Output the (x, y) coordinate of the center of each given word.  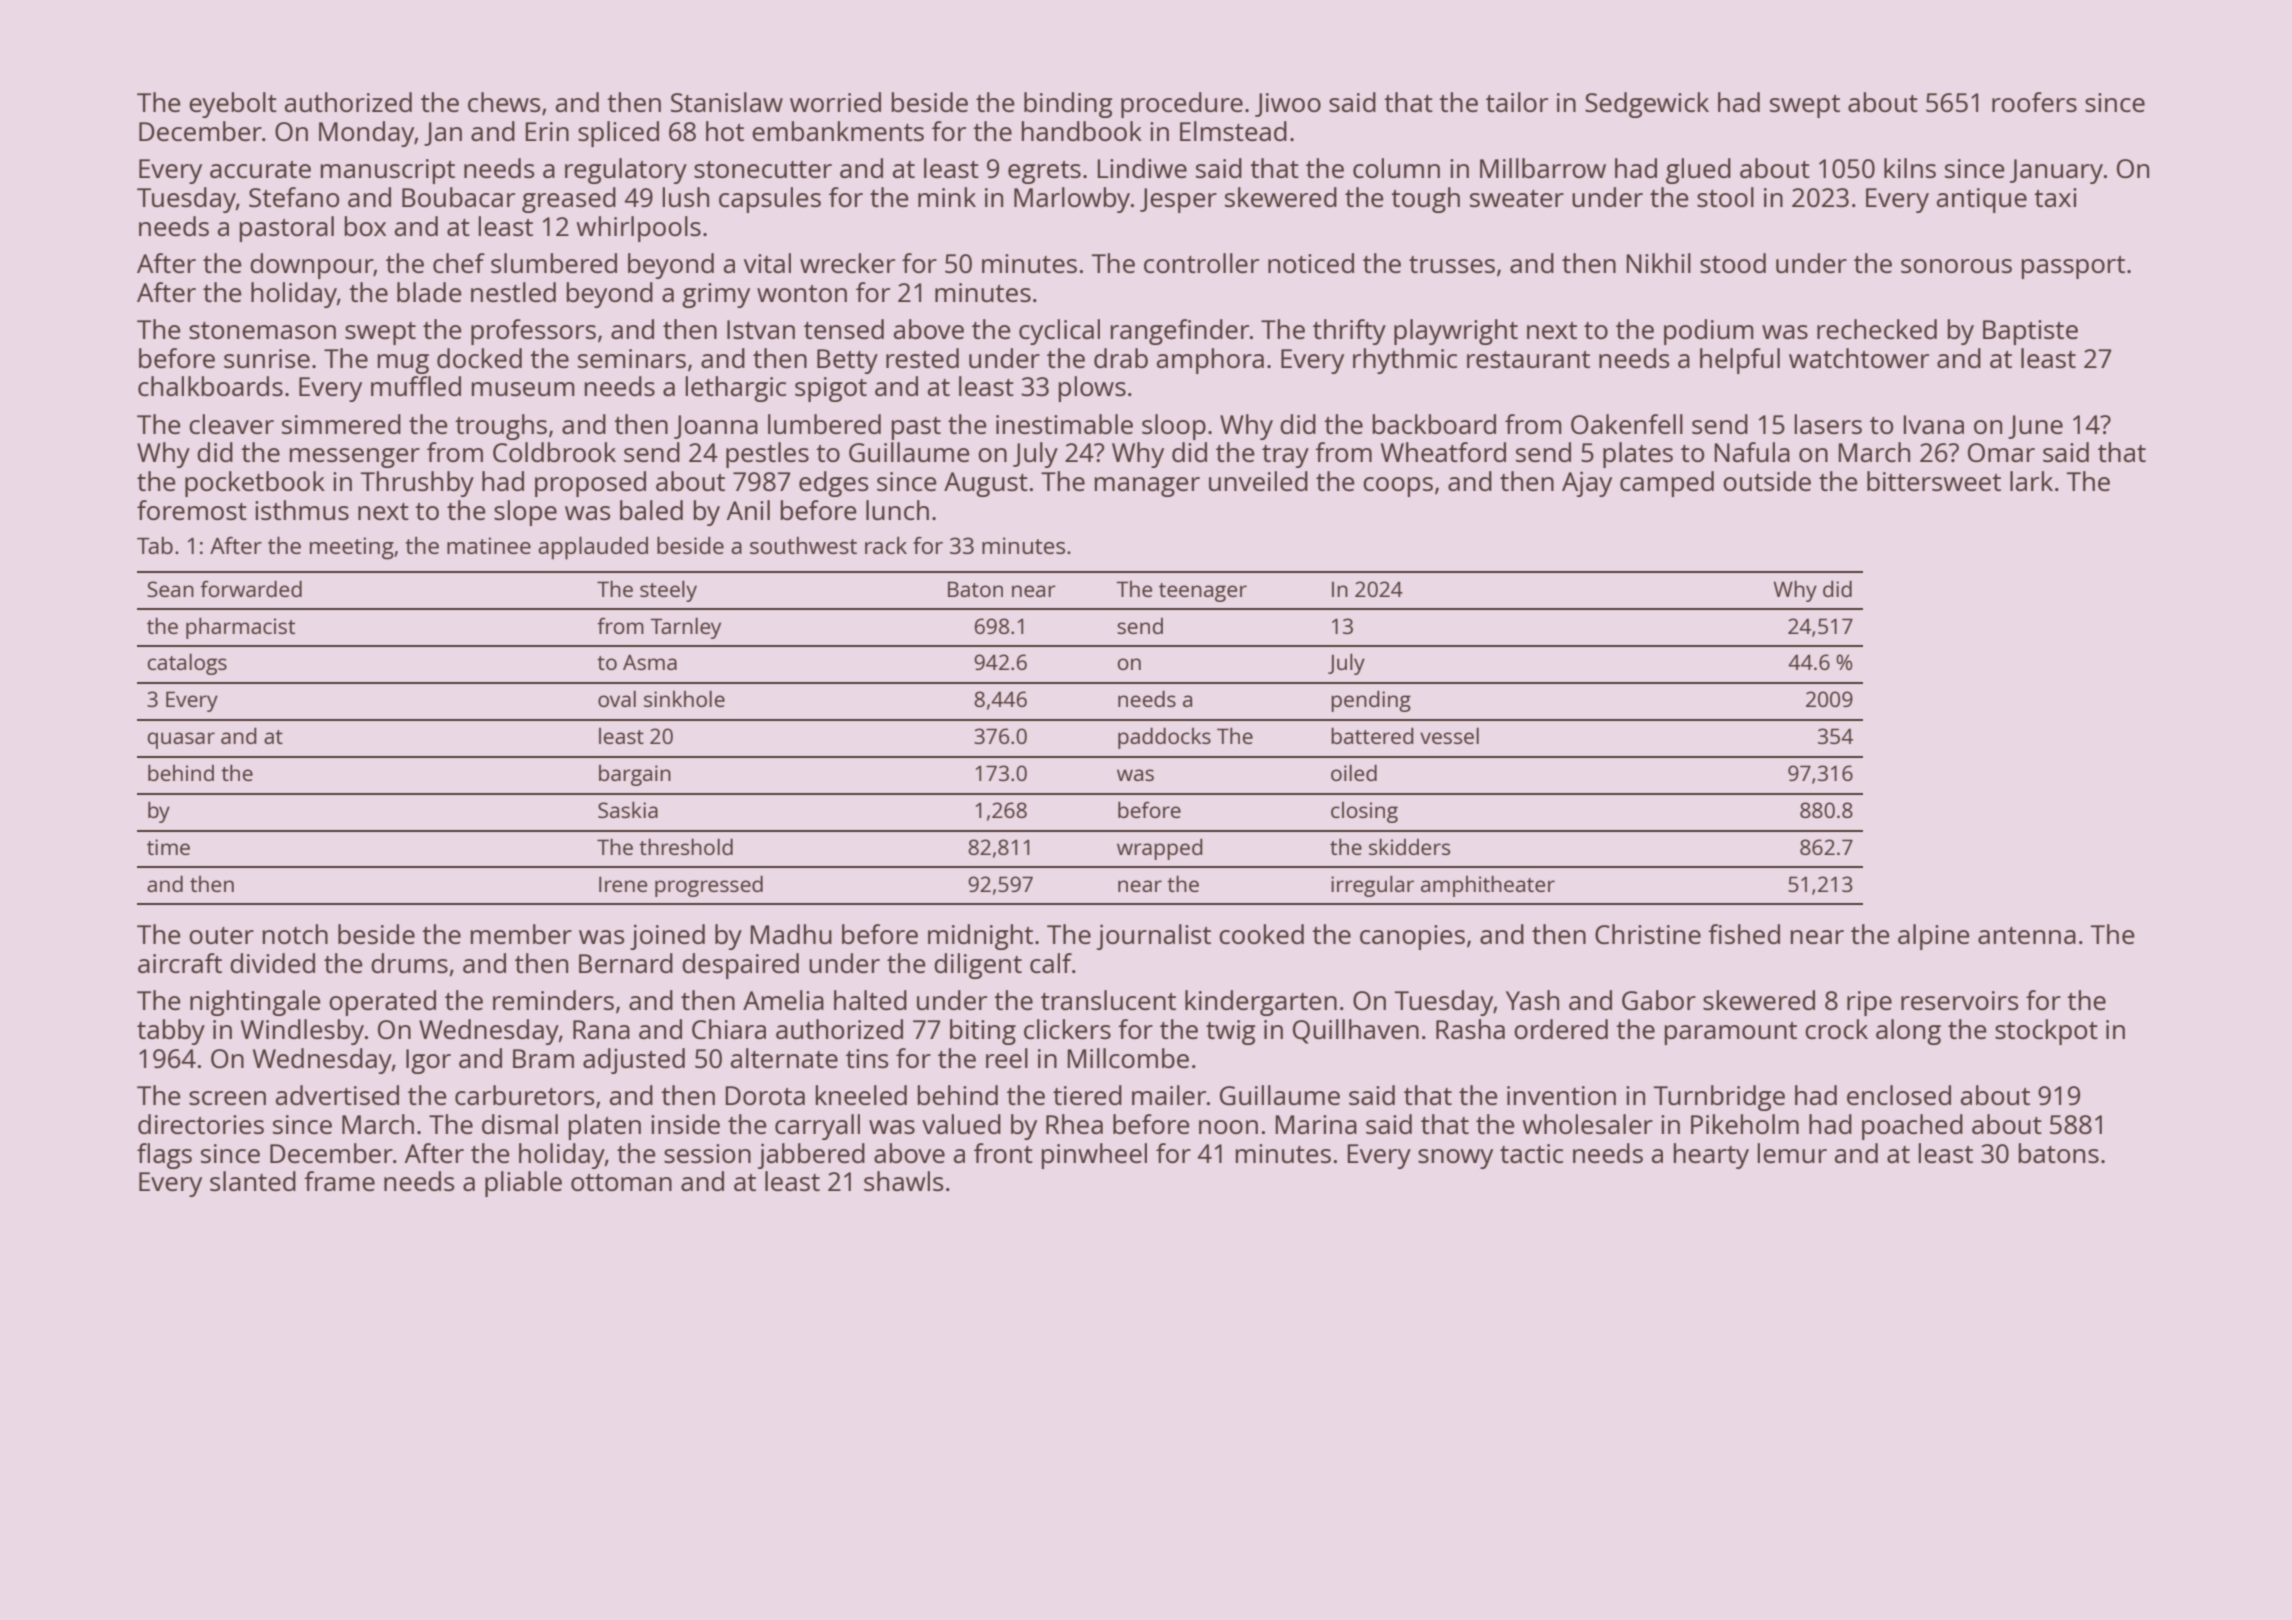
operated (382, 1003)
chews (504, 102)
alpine (1934, 937)
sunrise (267, 358)
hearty (1711, 1156)
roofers (2034, 102)
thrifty (1349, 332)
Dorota (765, 1095)
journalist (1154, 937)
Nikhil (1659, 263)
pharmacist (240, 628)
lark (2031, 481)
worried (835, 102)
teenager (1203, 592)
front (1003, 1153)
